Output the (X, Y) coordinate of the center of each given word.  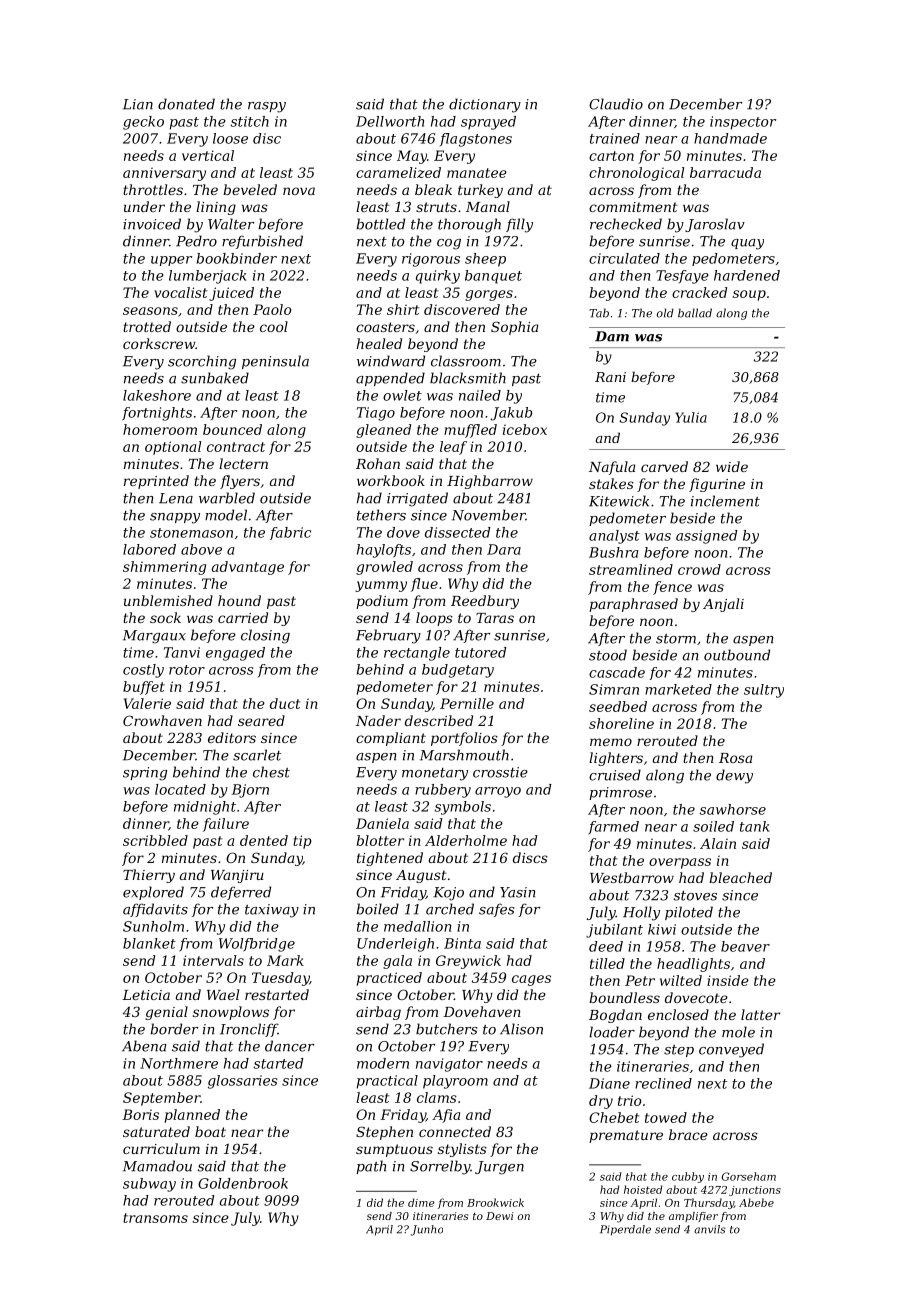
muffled (470, 431)
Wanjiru (237, 876)
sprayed (488, 123)
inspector (743, 123)
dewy (734, 776)
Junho (427, 1230)
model (226, 515)
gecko (143, 123)
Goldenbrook (243, 1183)
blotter (380, 840)
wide (732, 466)
